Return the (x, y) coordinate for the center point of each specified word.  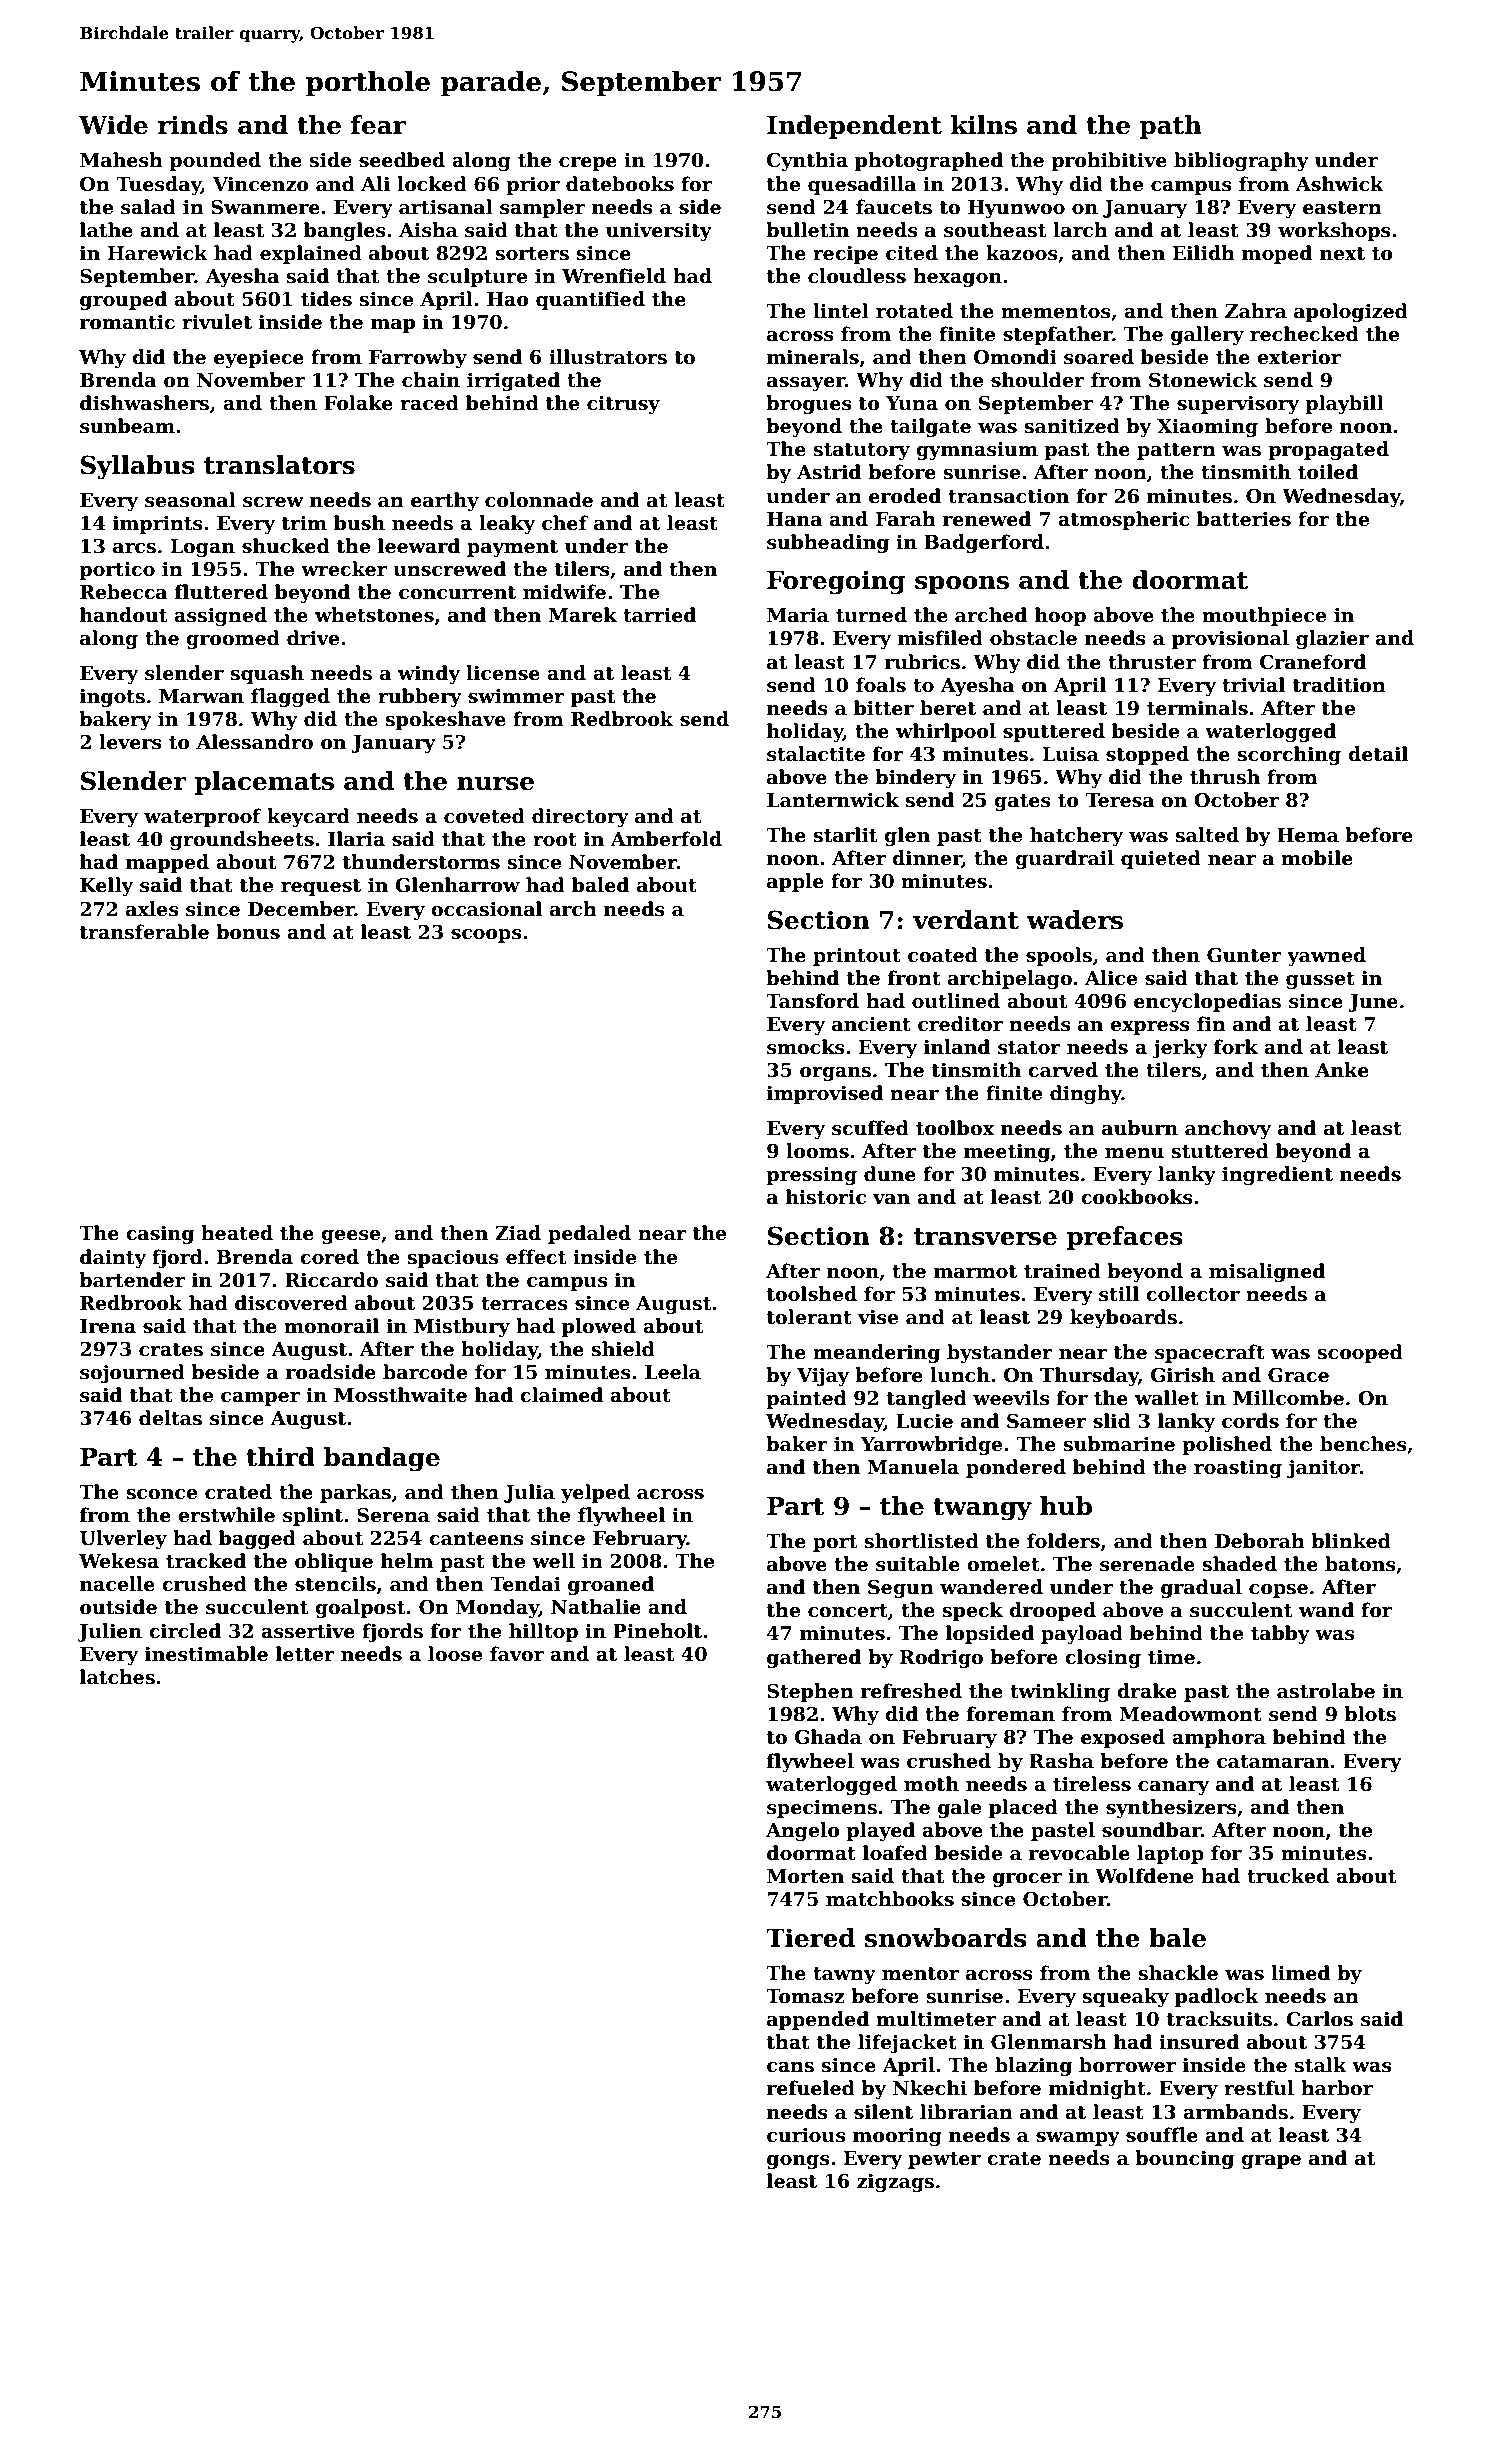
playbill (1344, 404)
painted (806, 1399)
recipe (845, 255)
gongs (798, 2162)
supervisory (1238, 405)
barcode (425, 1372)
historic (826, 1197)
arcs (134, 548)
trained (1062, 1271)
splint (313, 1516)
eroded (905, 496)
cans (790, 2067)
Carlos (1319, 2019)
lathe (106, 230)
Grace (1298, 1375)
